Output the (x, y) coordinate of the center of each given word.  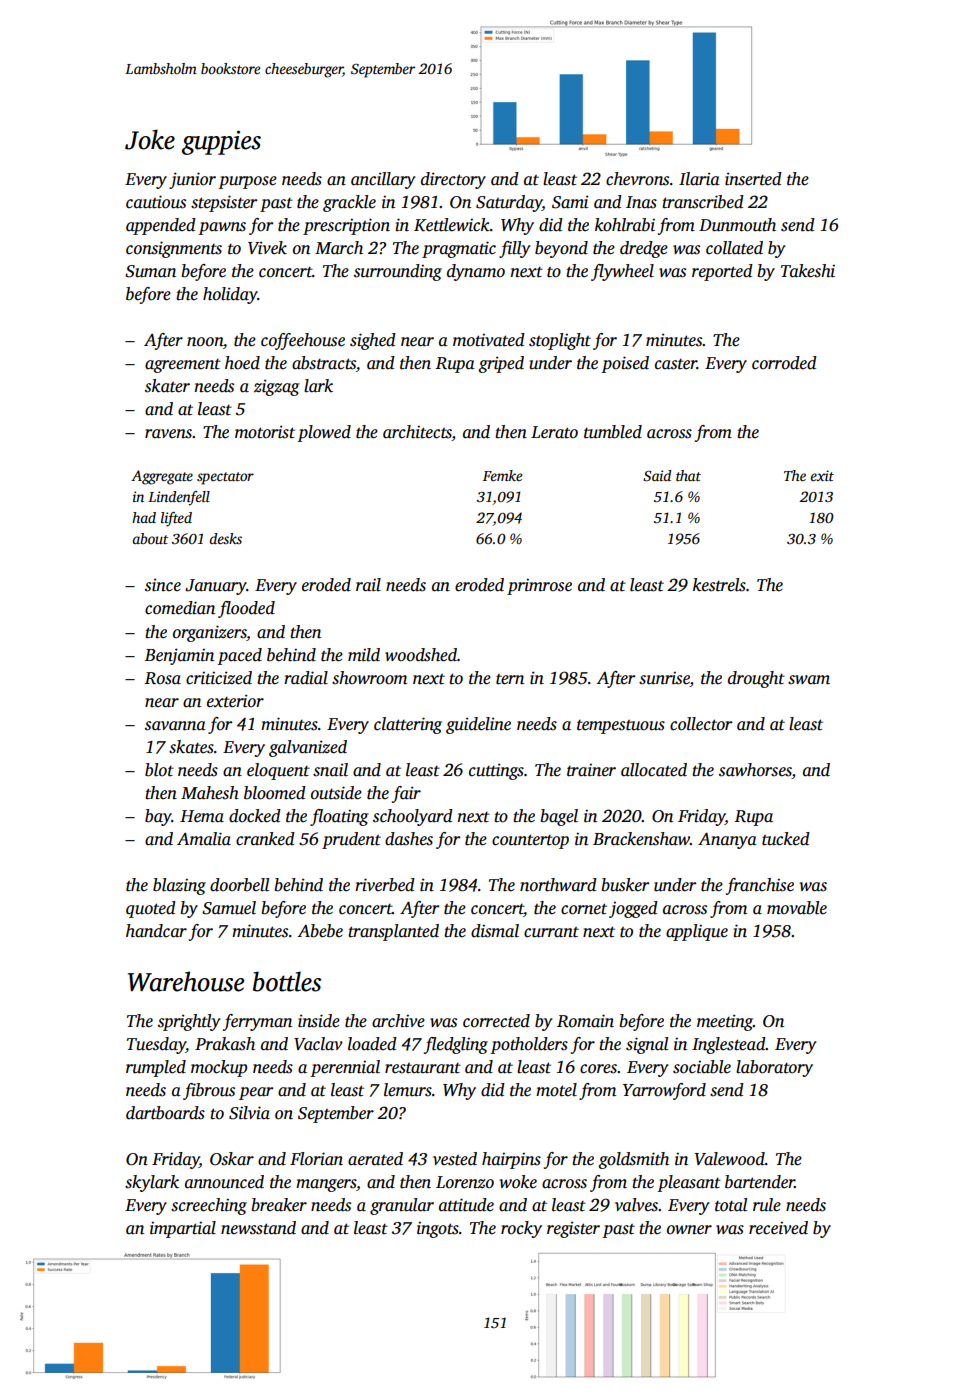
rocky (521, 1229)
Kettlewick (452, 225)
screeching (209, 1206)
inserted (753, 179)
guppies (221, 142)
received (778, 1228)
